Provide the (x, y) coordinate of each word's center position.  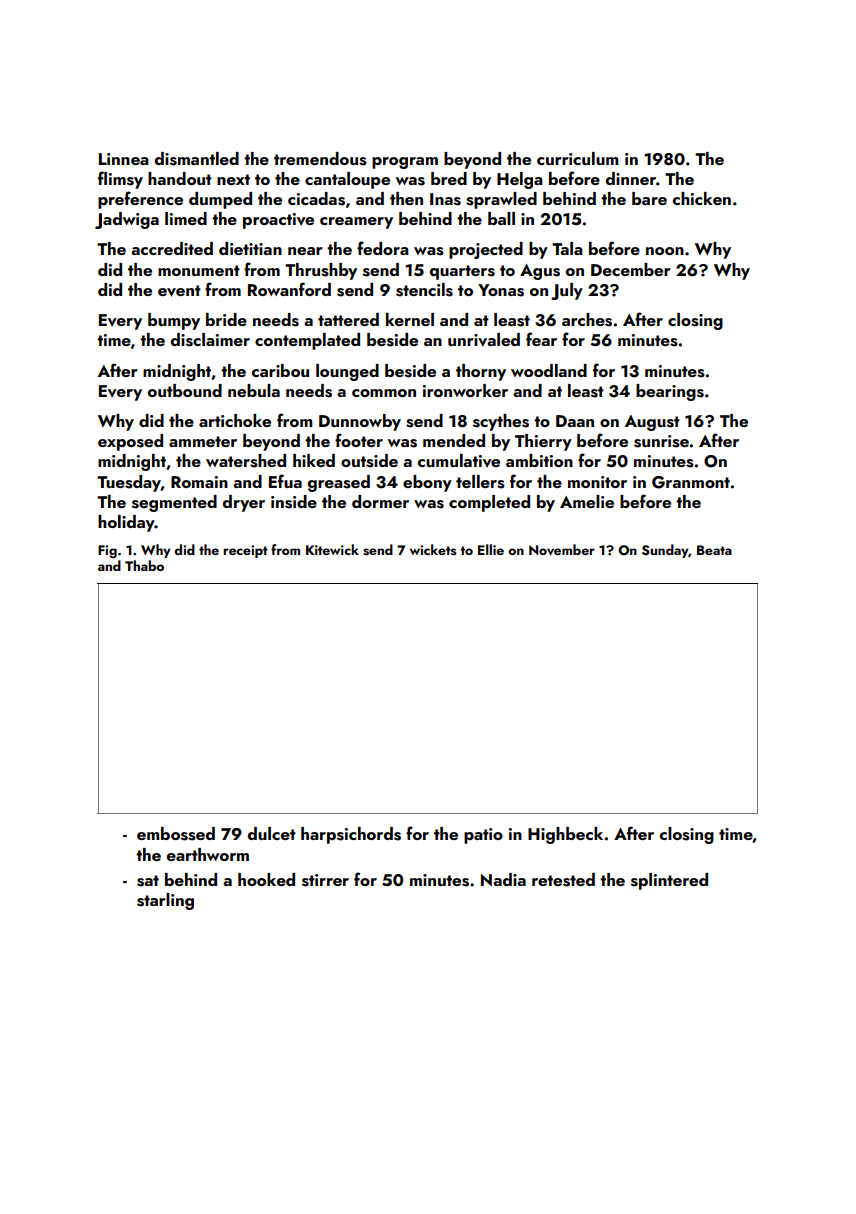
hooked (266, 879)
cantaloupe (347, 180)
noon (665, 251)
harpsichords (351, 835)
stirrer (325, 880)
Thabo (144, 565)
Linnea (124, 159)
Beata (714, 550)
